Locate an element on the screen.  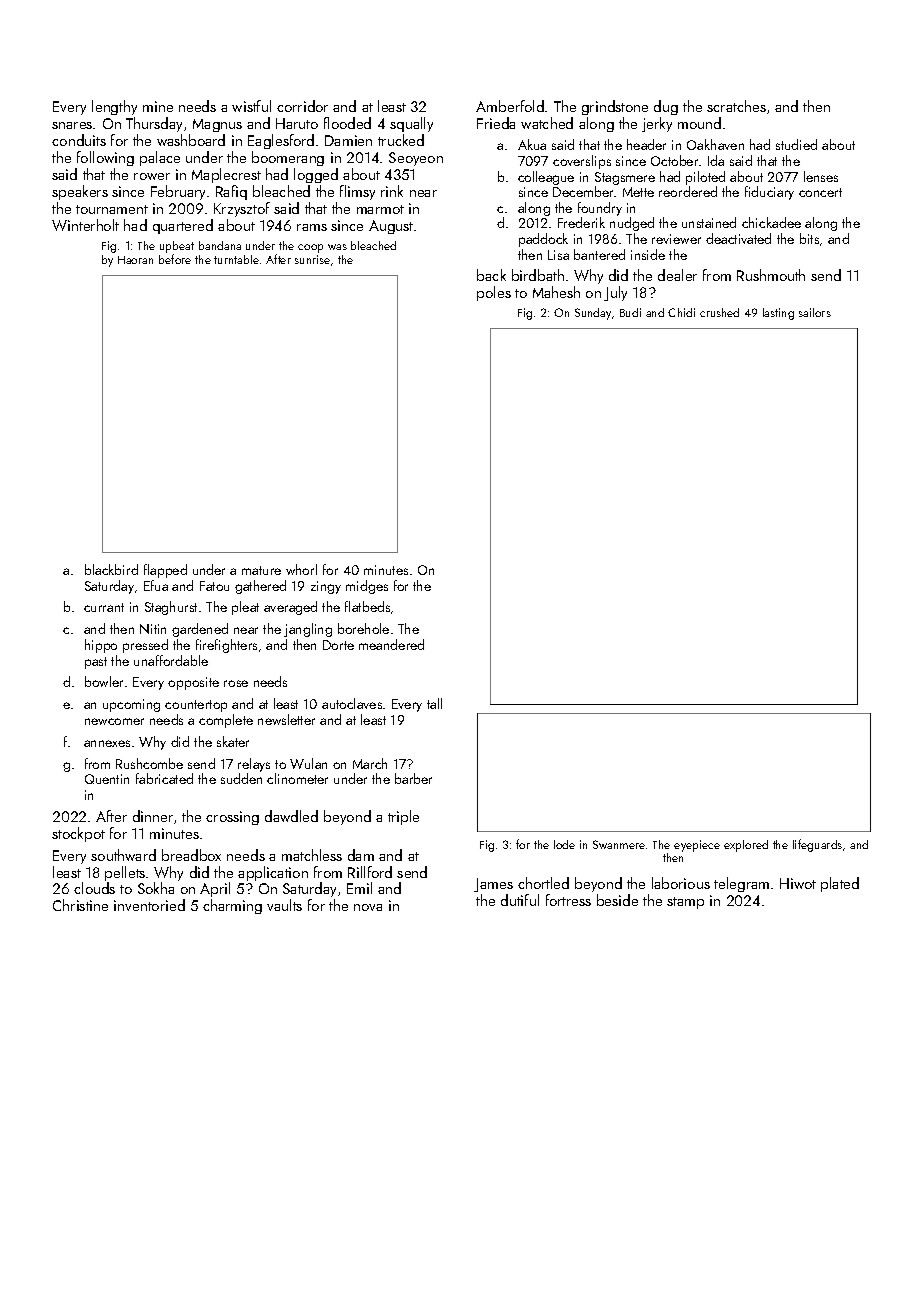
gathered is located at coordinates (260, 587).
